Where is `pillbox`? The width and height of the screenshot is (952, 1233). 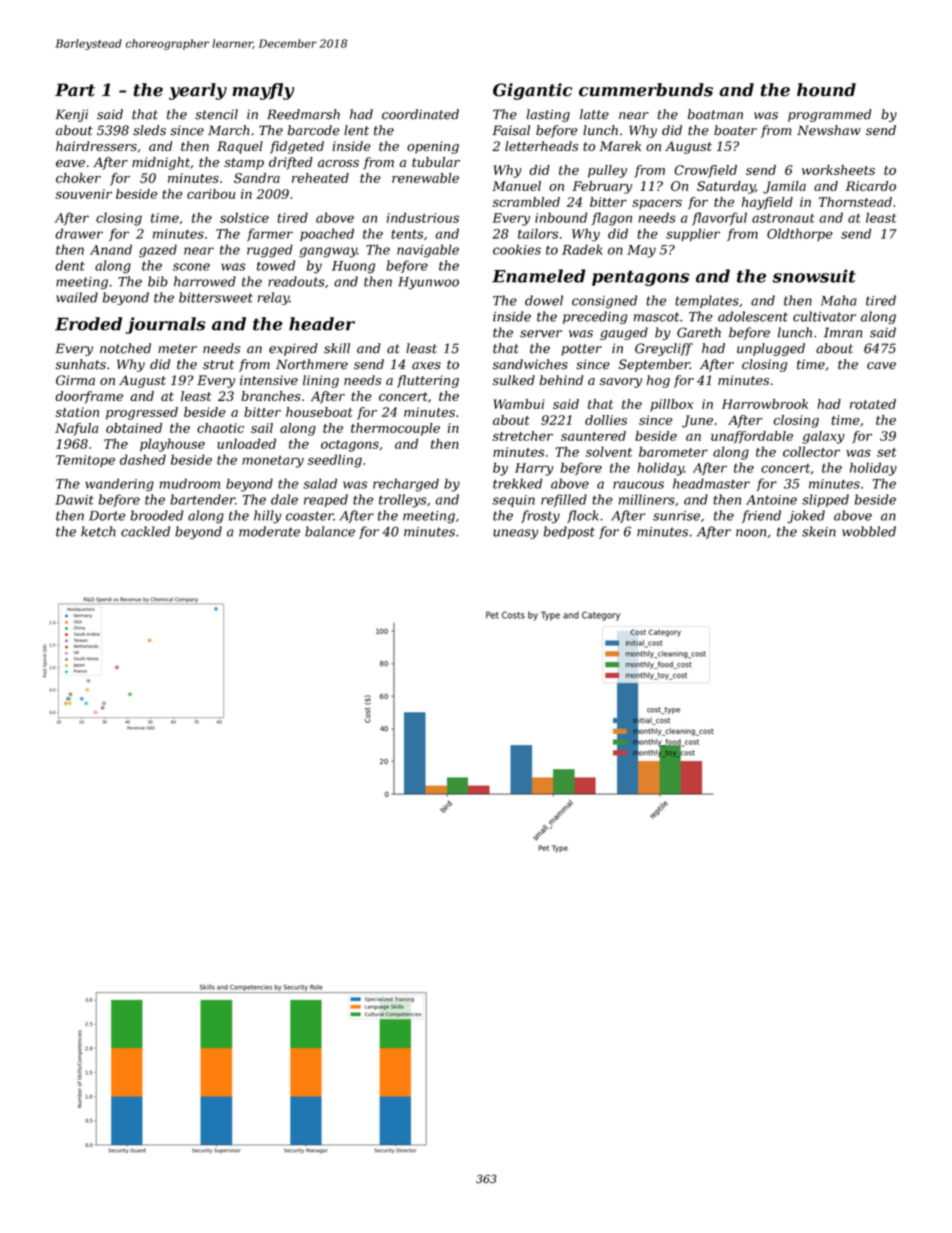 pillbox is located at coordinates (671, 405).
